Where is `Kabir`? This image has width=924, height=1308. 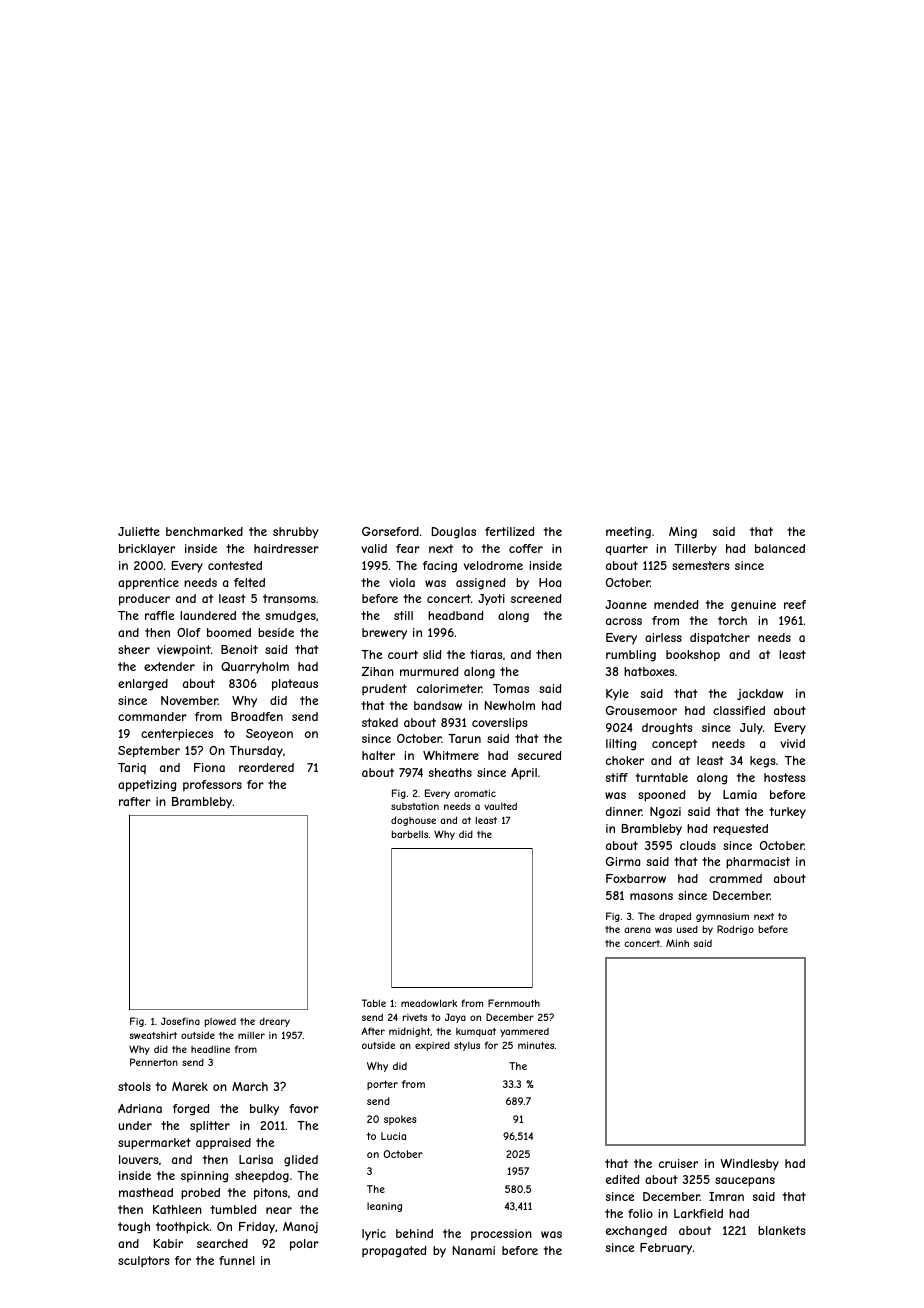
Kabir is located at coordinates (168, 1243).
